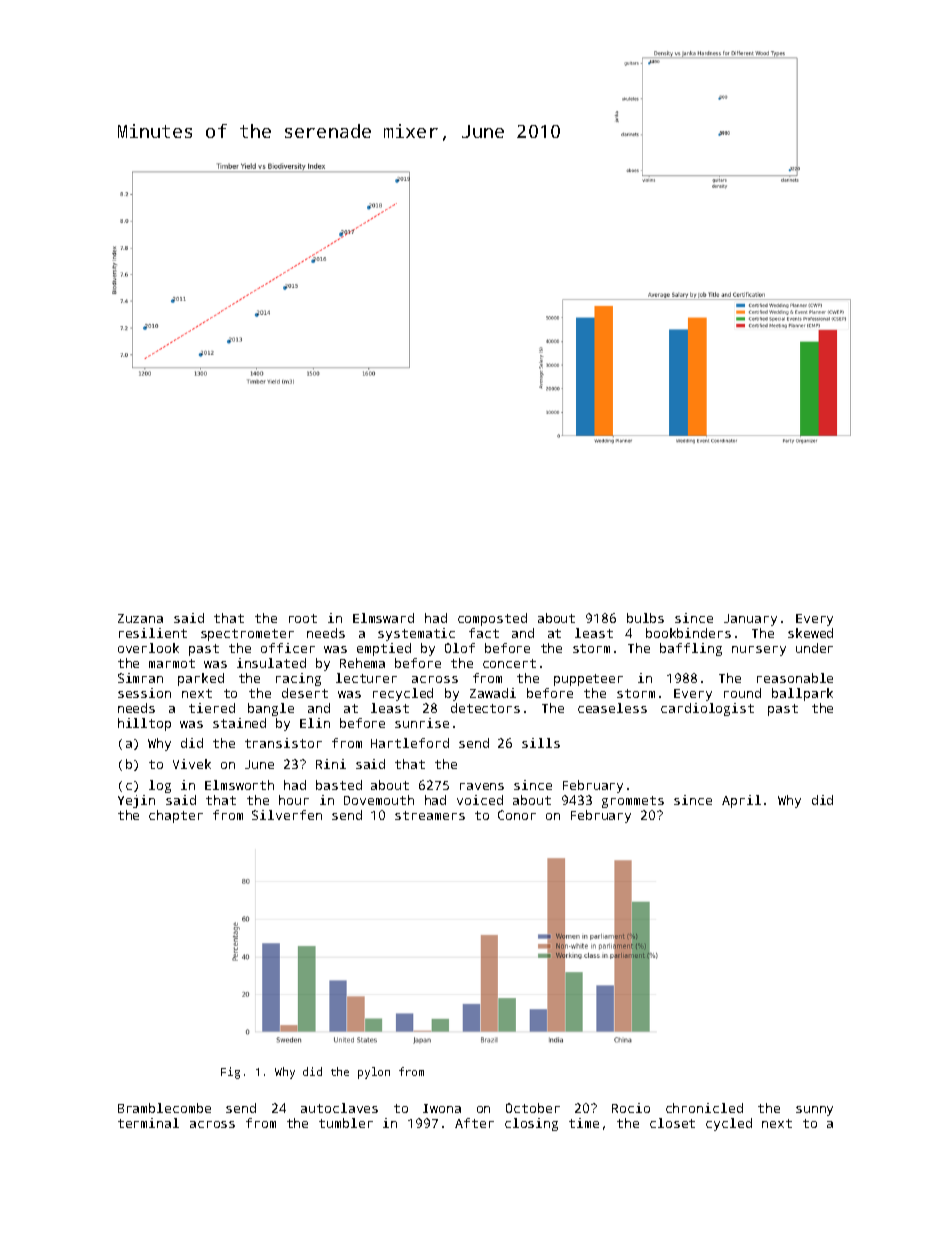 The image size is (952, 1233). I want to click on Bramblecombe, so click(164, 1108).
